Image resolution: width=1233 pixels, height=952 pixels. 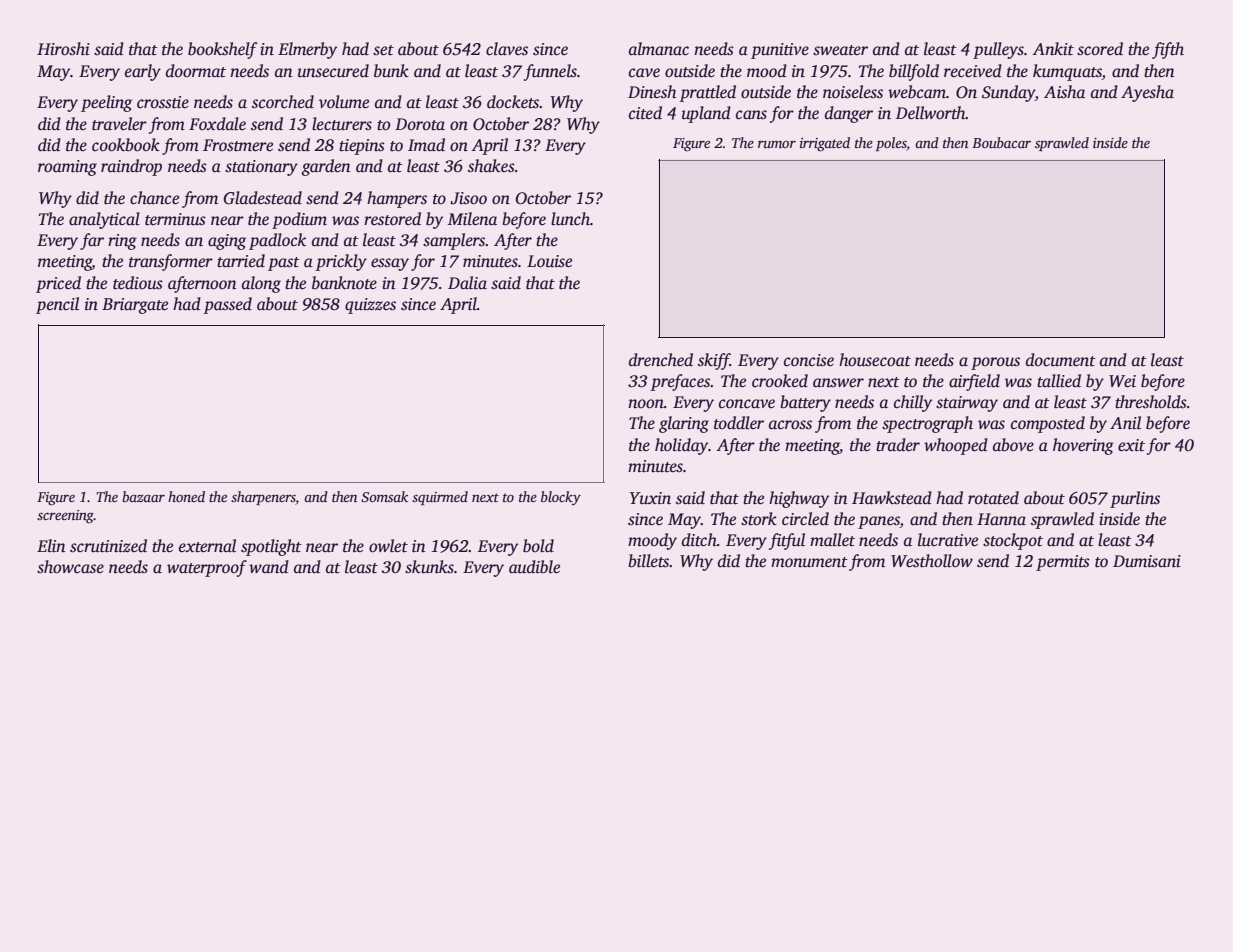 What do you see at coordinates (809, 562) in the document?
I see `monument` at bounding box center [809, 562].
